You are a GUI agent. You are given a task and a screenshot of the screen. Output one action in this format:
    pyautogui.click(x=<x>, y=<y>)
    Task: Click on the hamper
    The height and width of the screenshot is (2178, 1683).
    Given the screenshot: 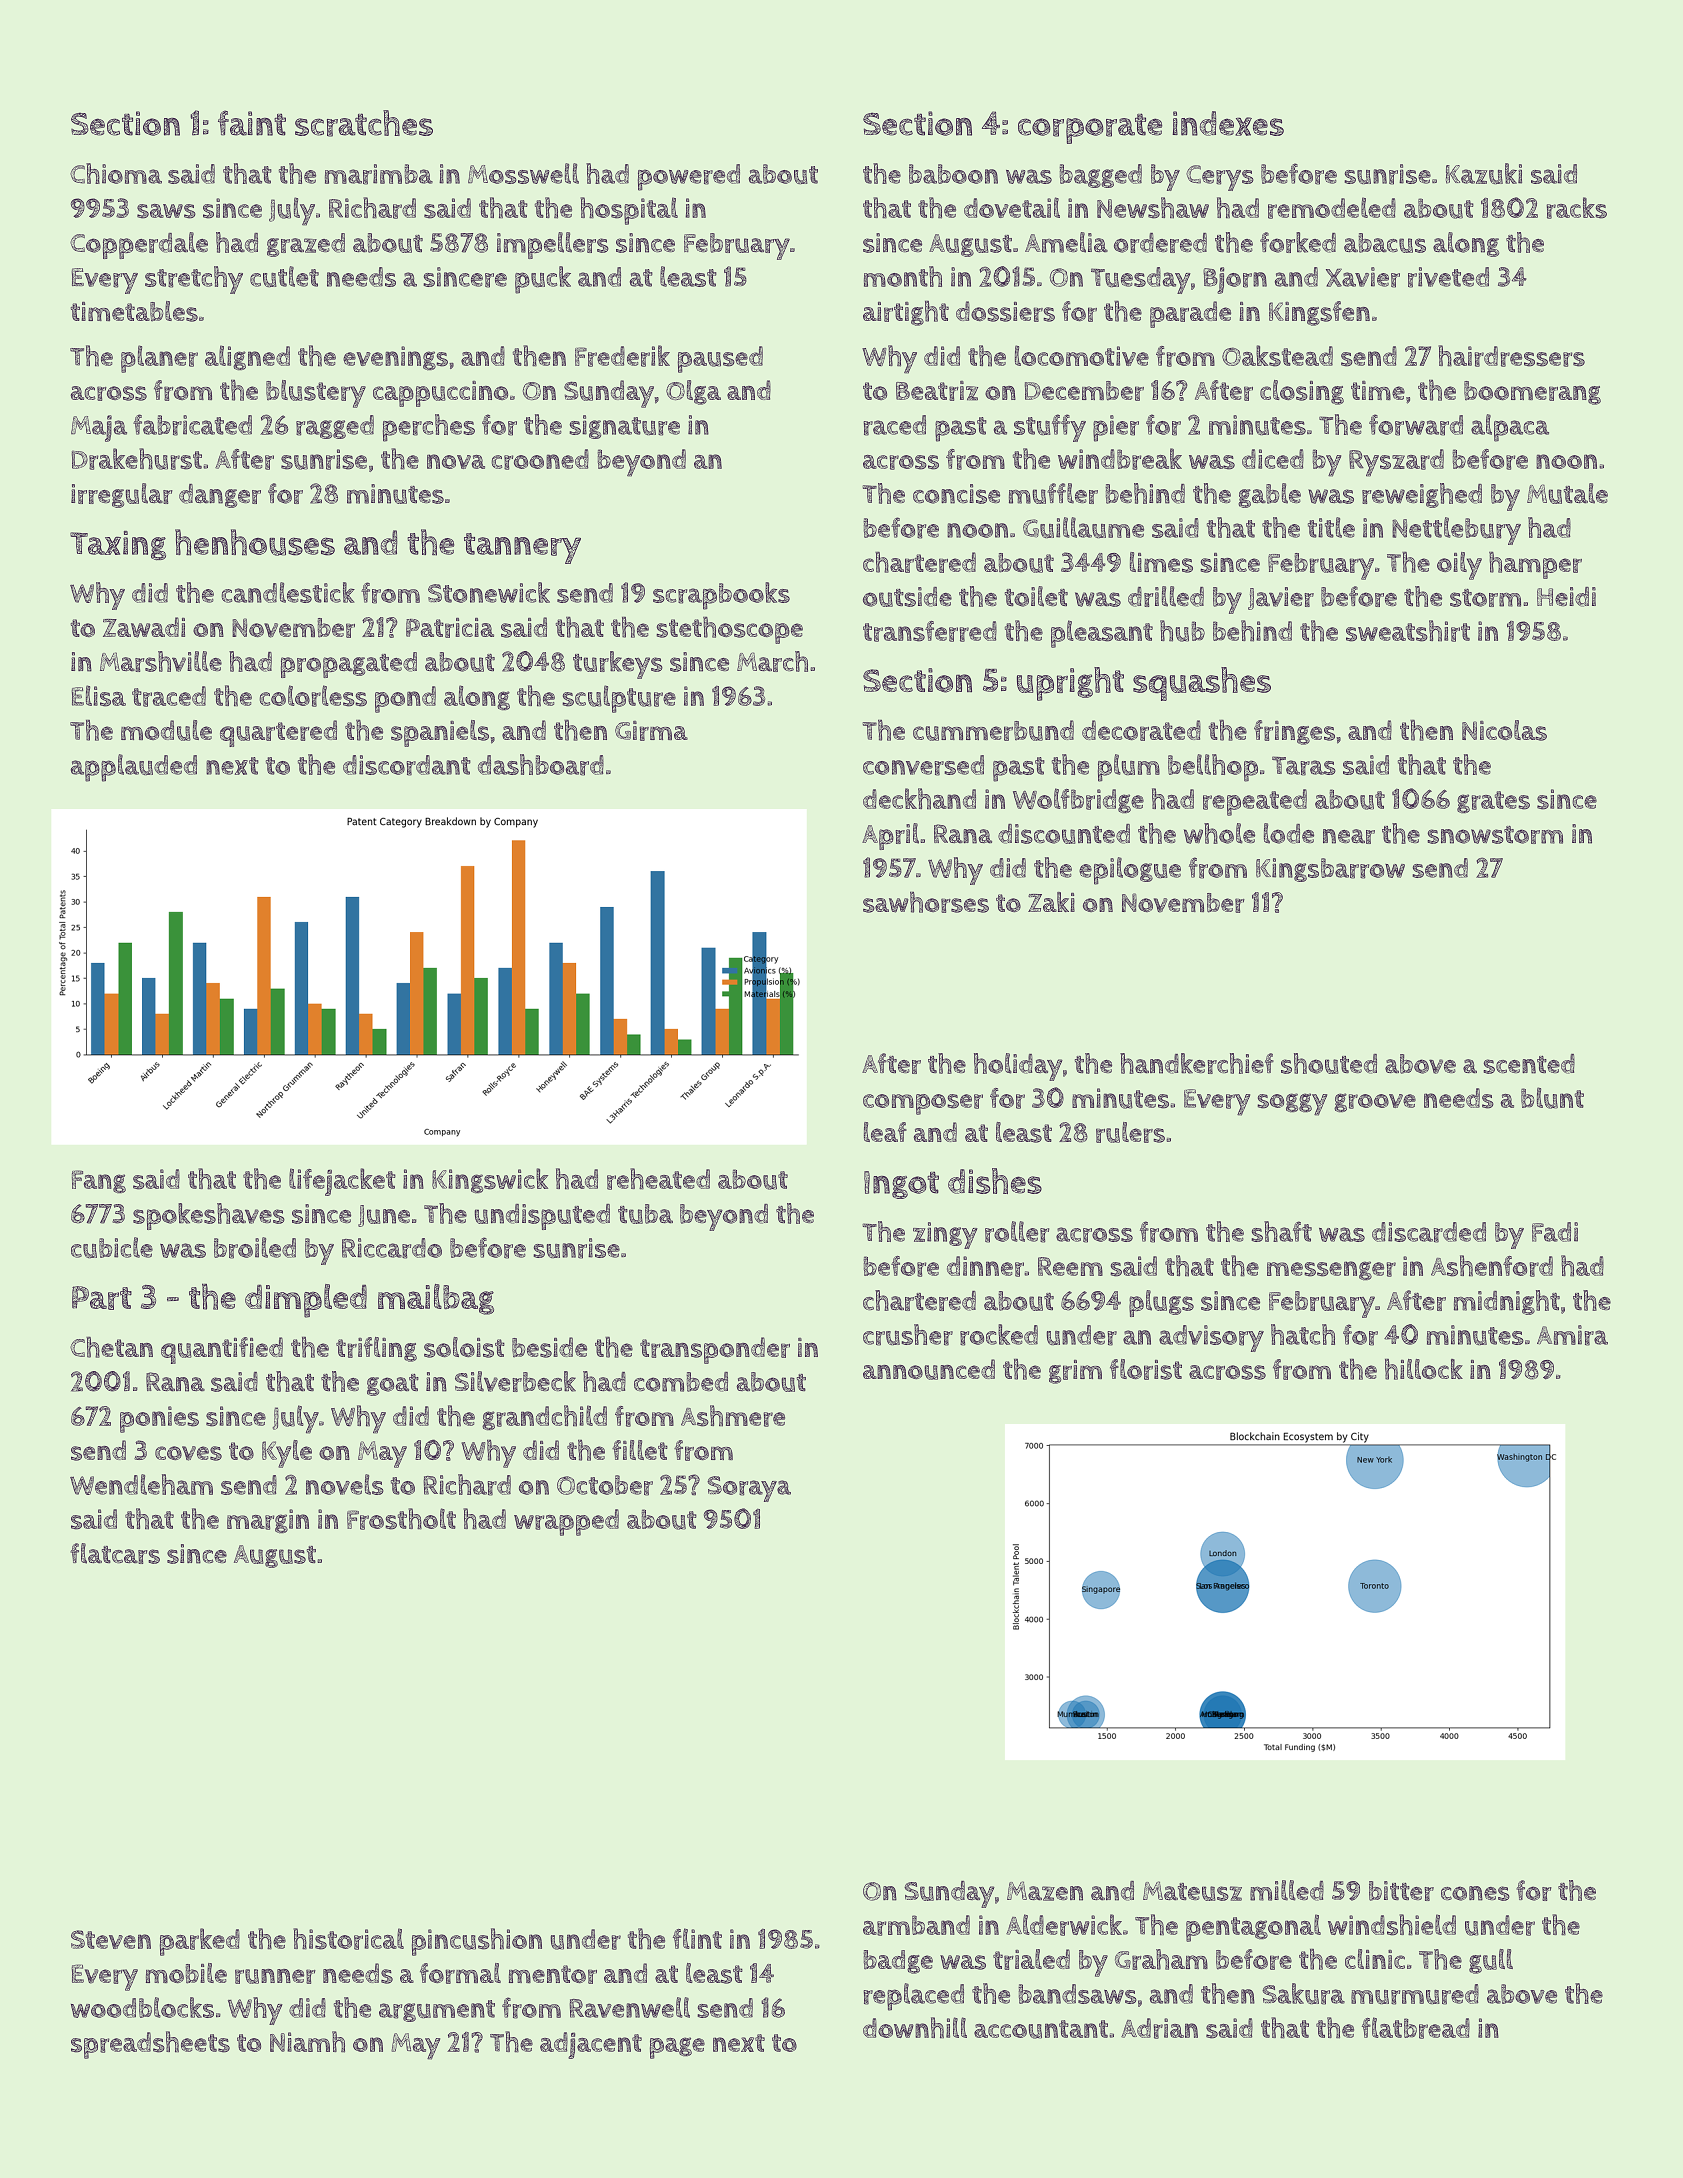 What is the action you would take?
    pyautogui.click(x=1535, y=565)
